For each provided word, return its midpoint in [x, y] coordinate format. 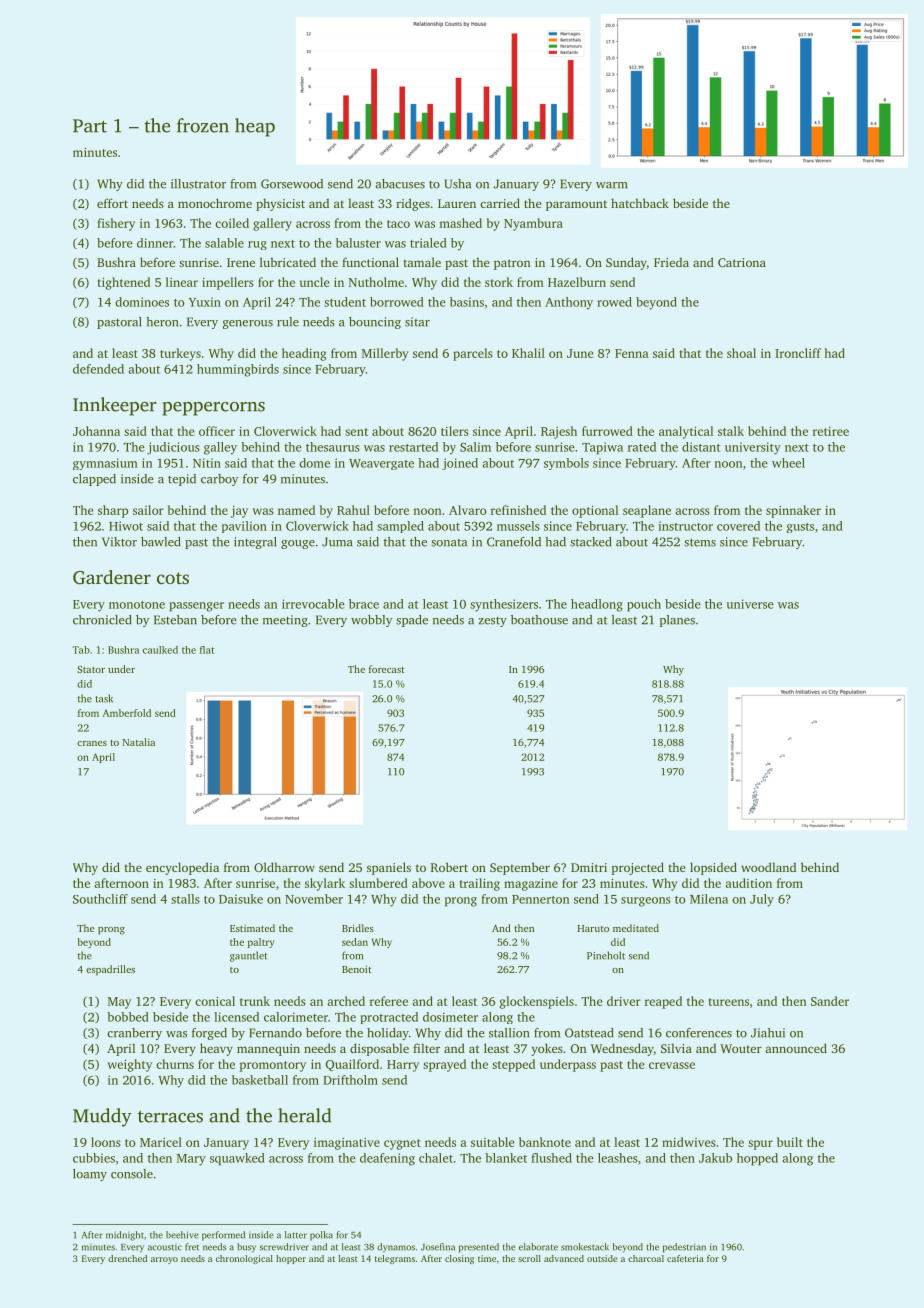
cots [173, 578]
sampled [400, 527]
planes [677, 621]
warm [612, 185]
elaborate [538, 1247]
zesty [493, 621]
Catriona [742, 262]
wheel [788, 463]
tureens [729, 1002]
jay [239, 512]
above [428, 883]
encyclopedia [182, 868]
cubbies [94, 1158]
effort [112, 203]
